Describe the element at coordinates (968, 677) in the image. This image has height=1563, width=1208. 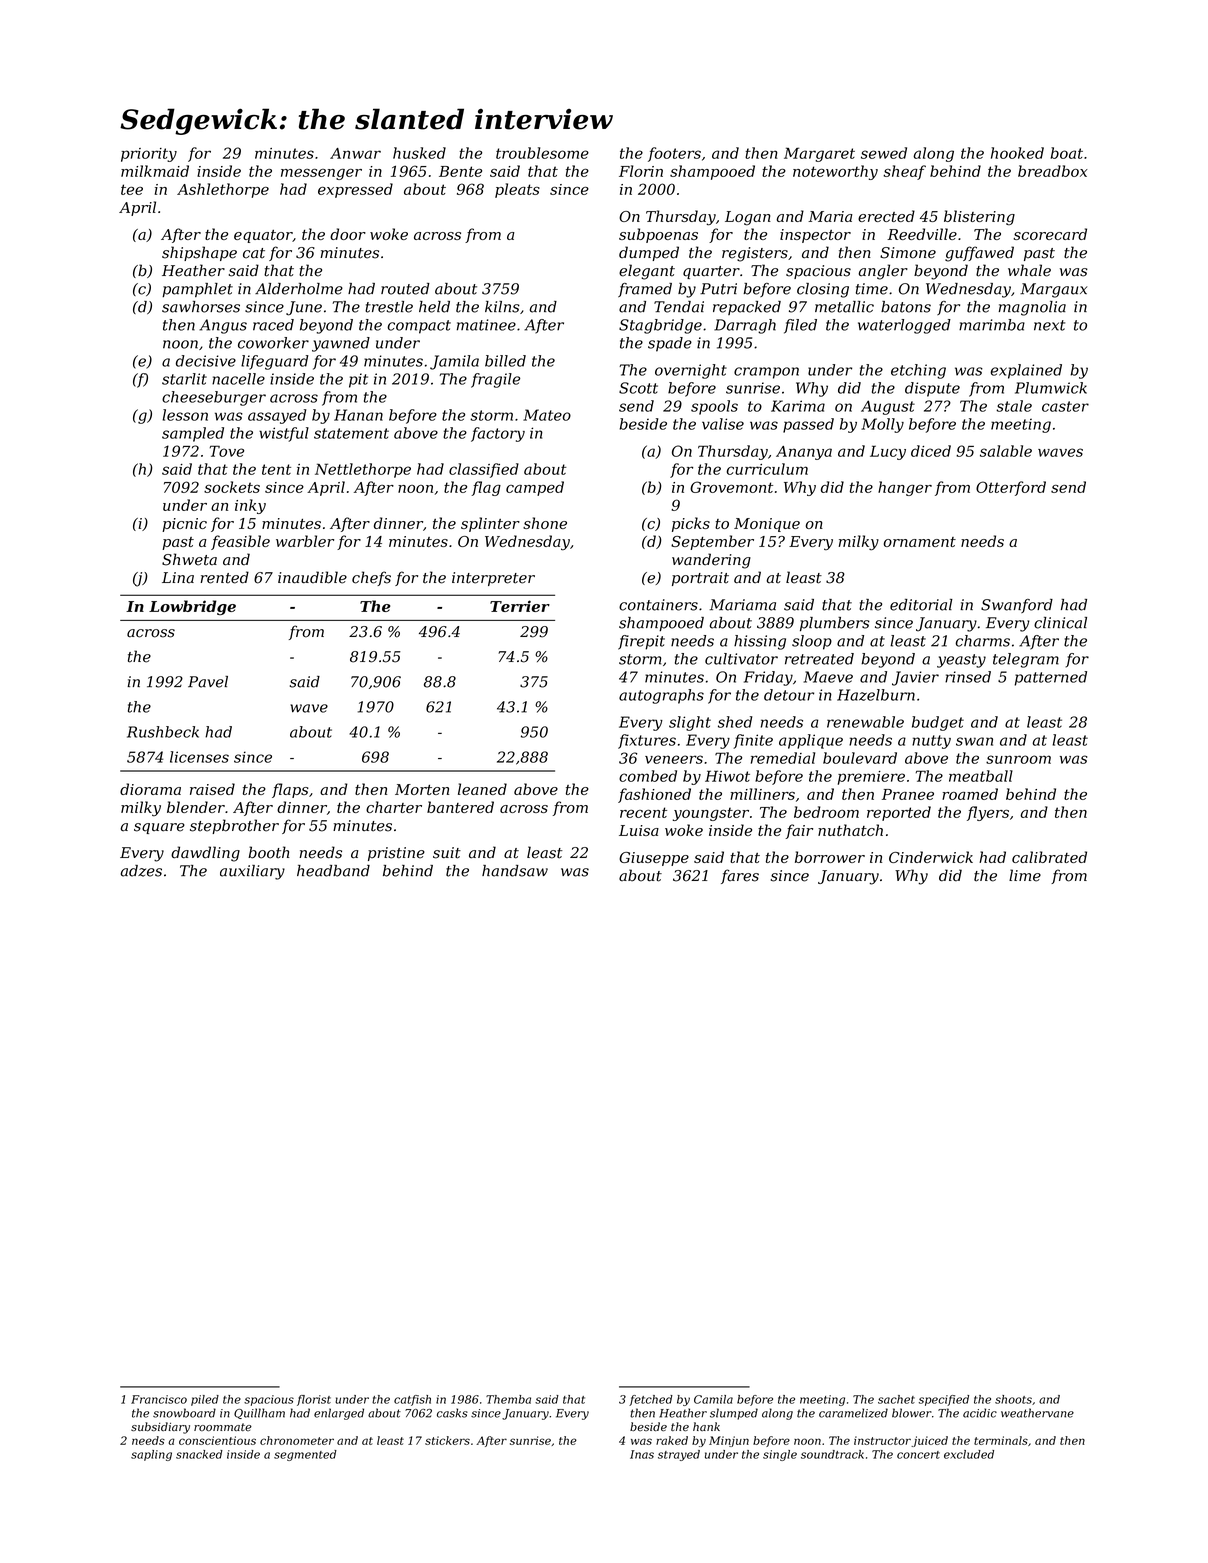
I see `rinsed` at that location.
